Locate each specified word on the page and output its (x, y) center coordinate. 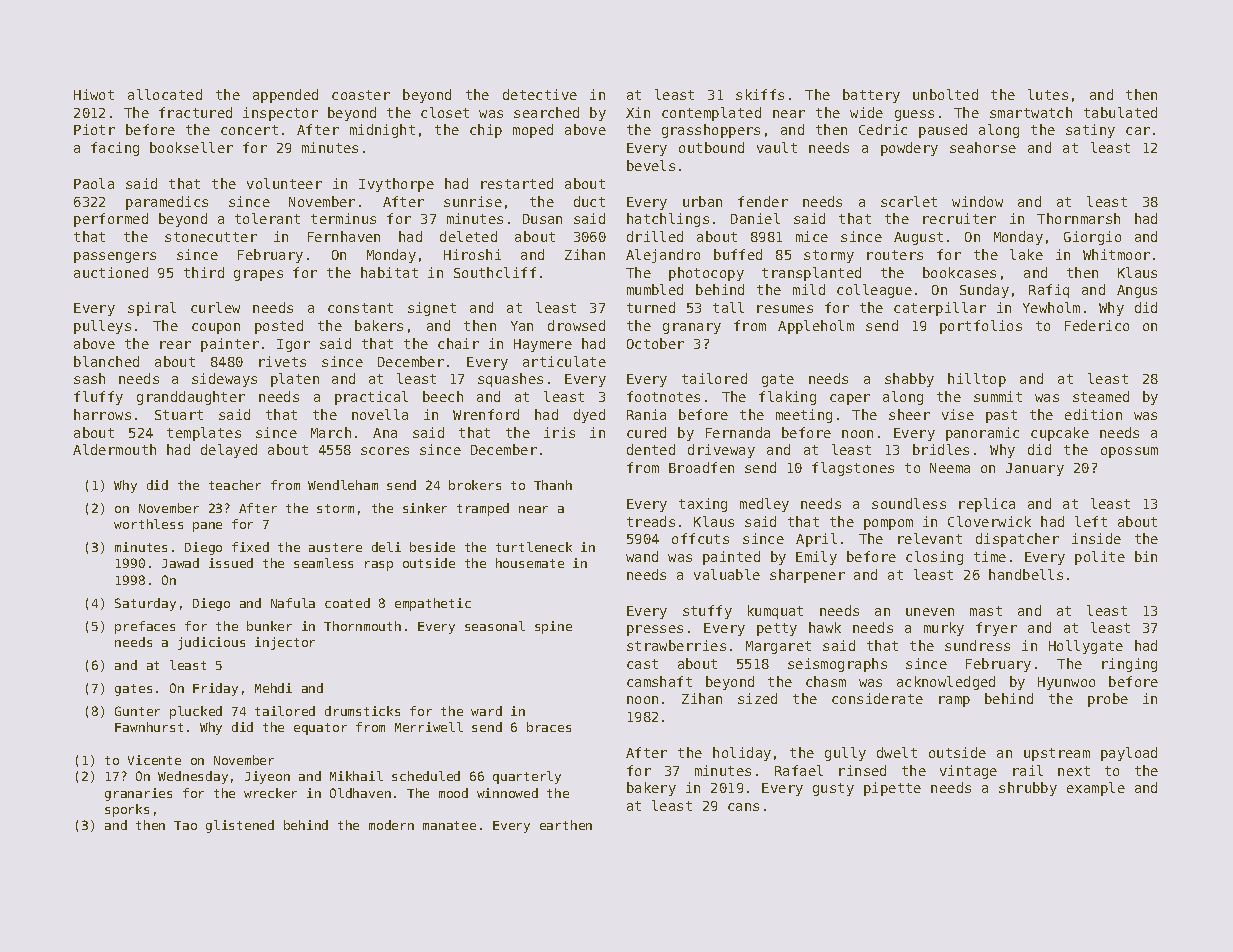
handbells (1026, 574)
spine (553, 627)
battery (871, 96)
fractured (195, 112)
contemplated (711, 114)
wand (642, 556)
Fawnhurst (149, 727)
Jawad (180, 563)
